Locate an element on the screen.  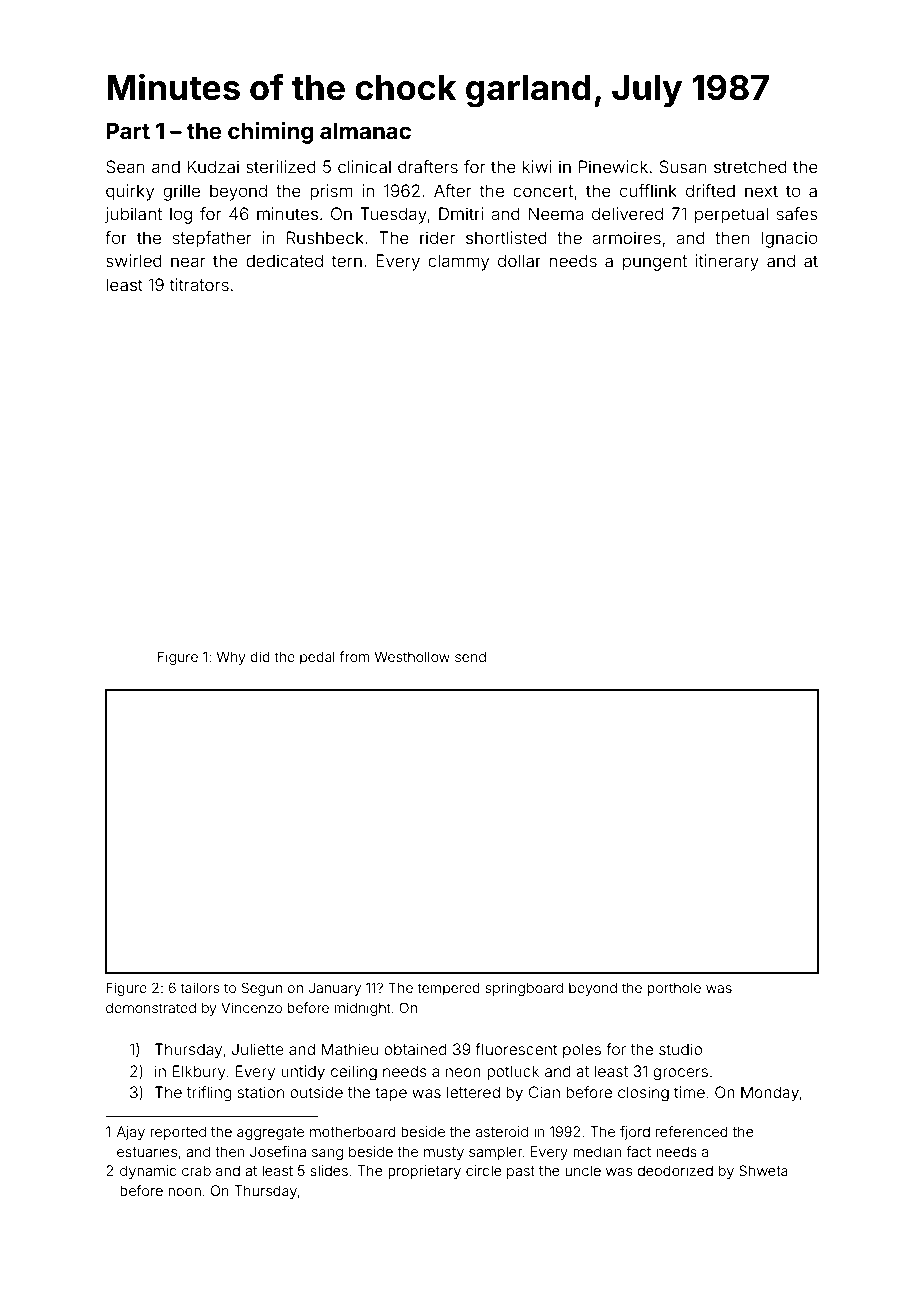
almanac is located at coordinates (365, 130).
